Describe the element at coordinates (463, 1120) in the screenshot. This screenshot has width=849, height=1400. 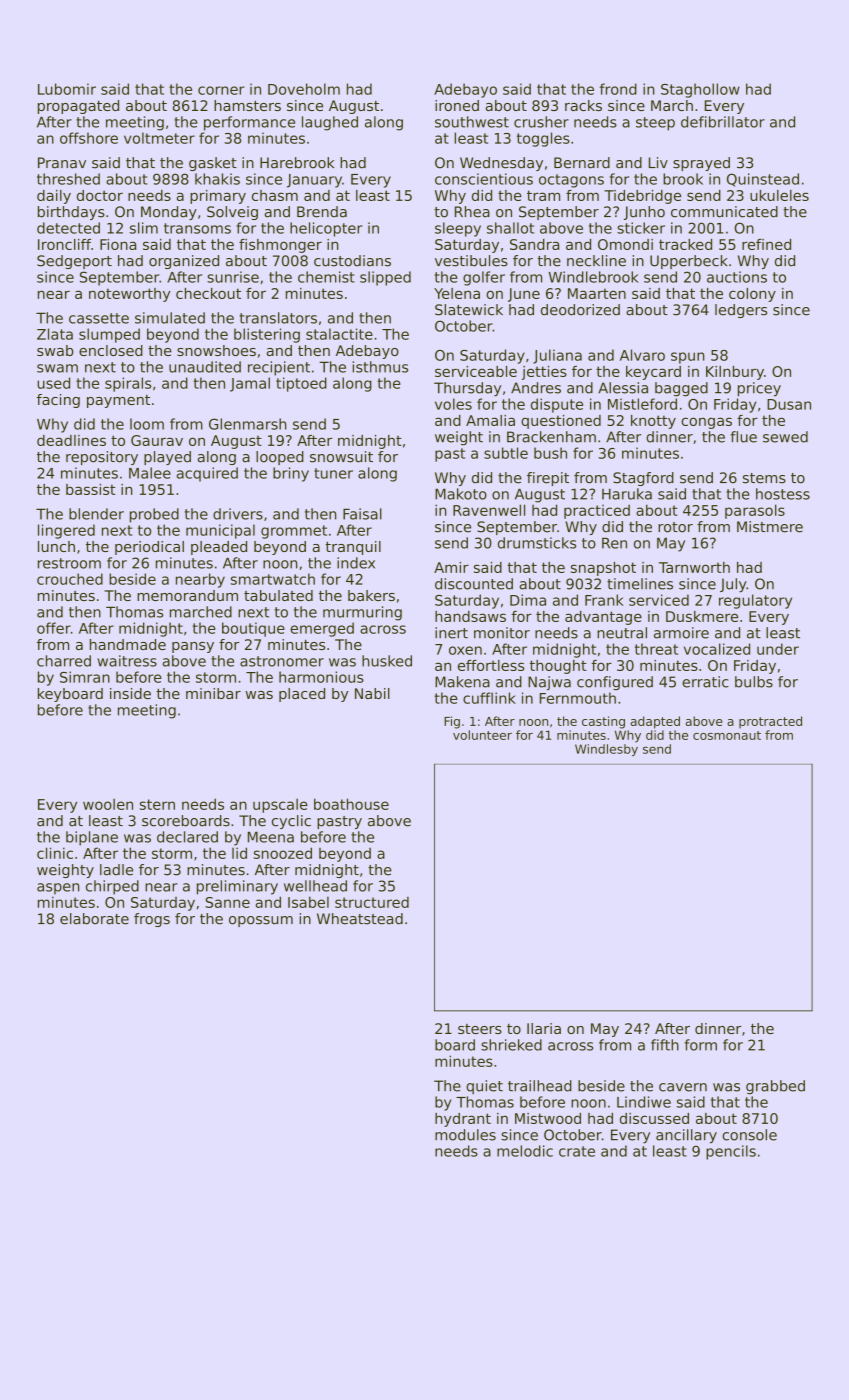
I see `hydrant` at that location.
